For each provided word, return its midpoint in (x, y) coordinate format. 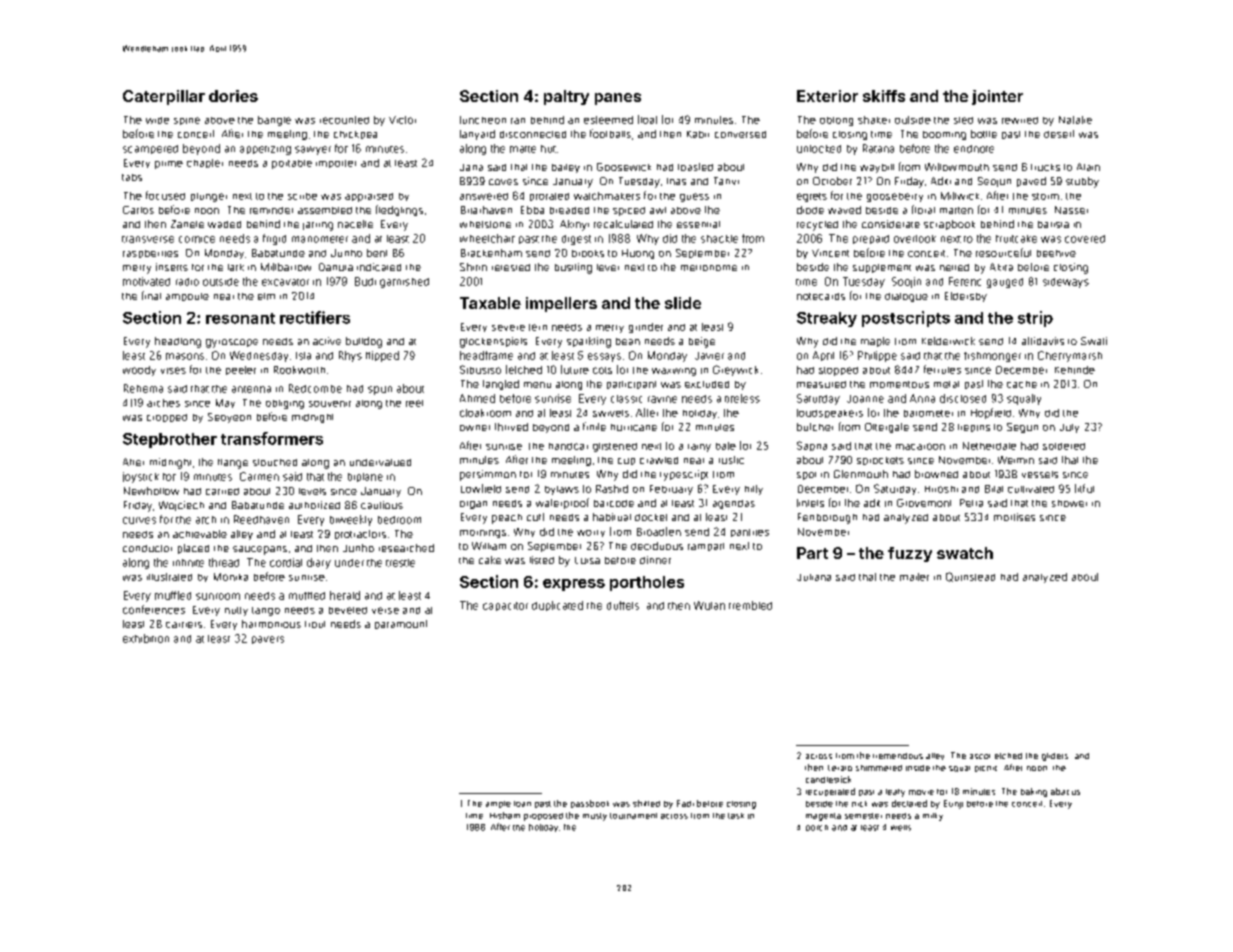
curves (139, 520)
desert (1059, 134)
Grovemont (924, 503)
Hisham (505, 815)
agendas (734, 504)
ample (498, 804)
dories (233, 96)
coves (503, 182)
